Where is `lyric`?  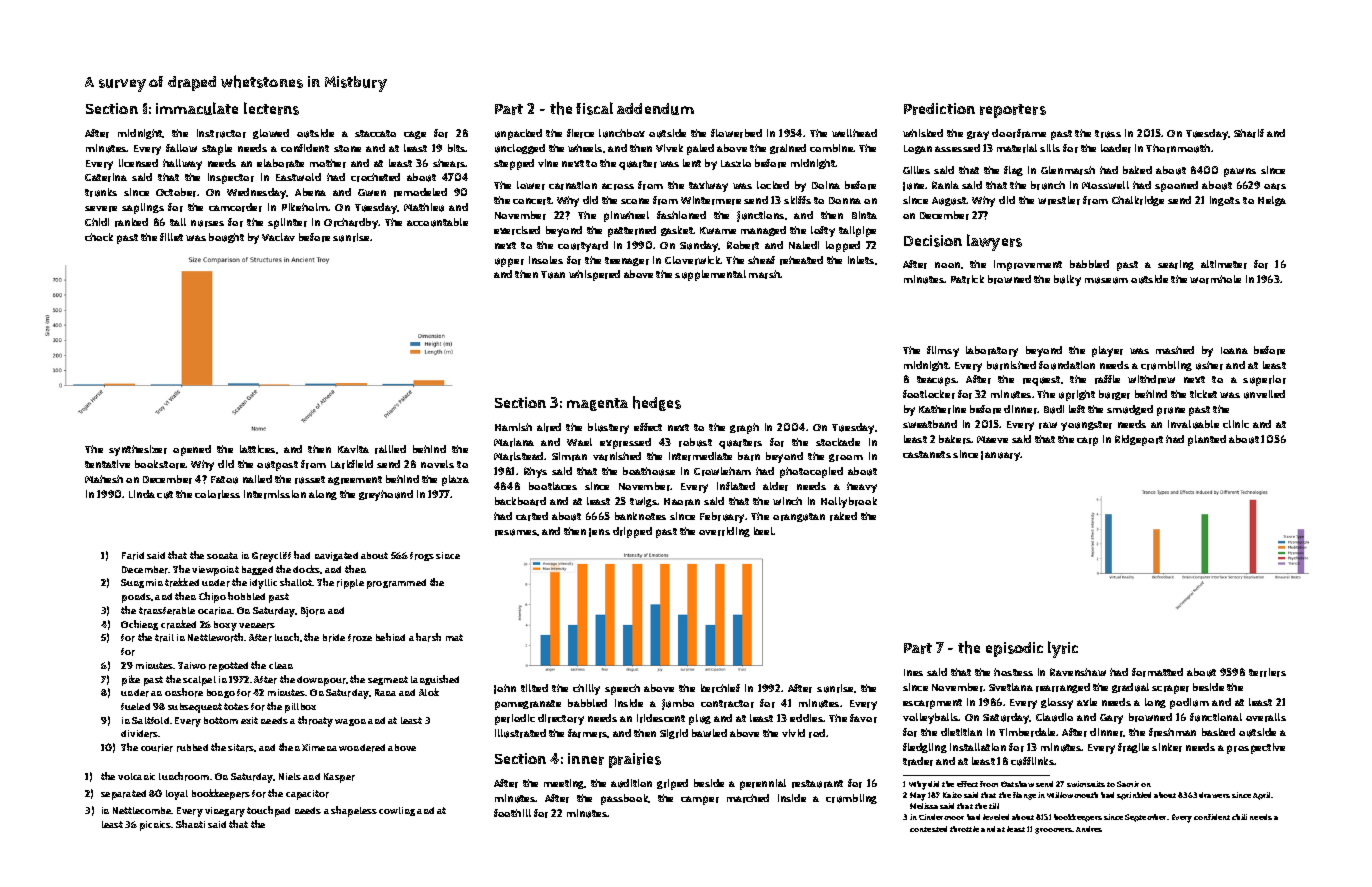
lyric is located at coordinates (1063, 649).
